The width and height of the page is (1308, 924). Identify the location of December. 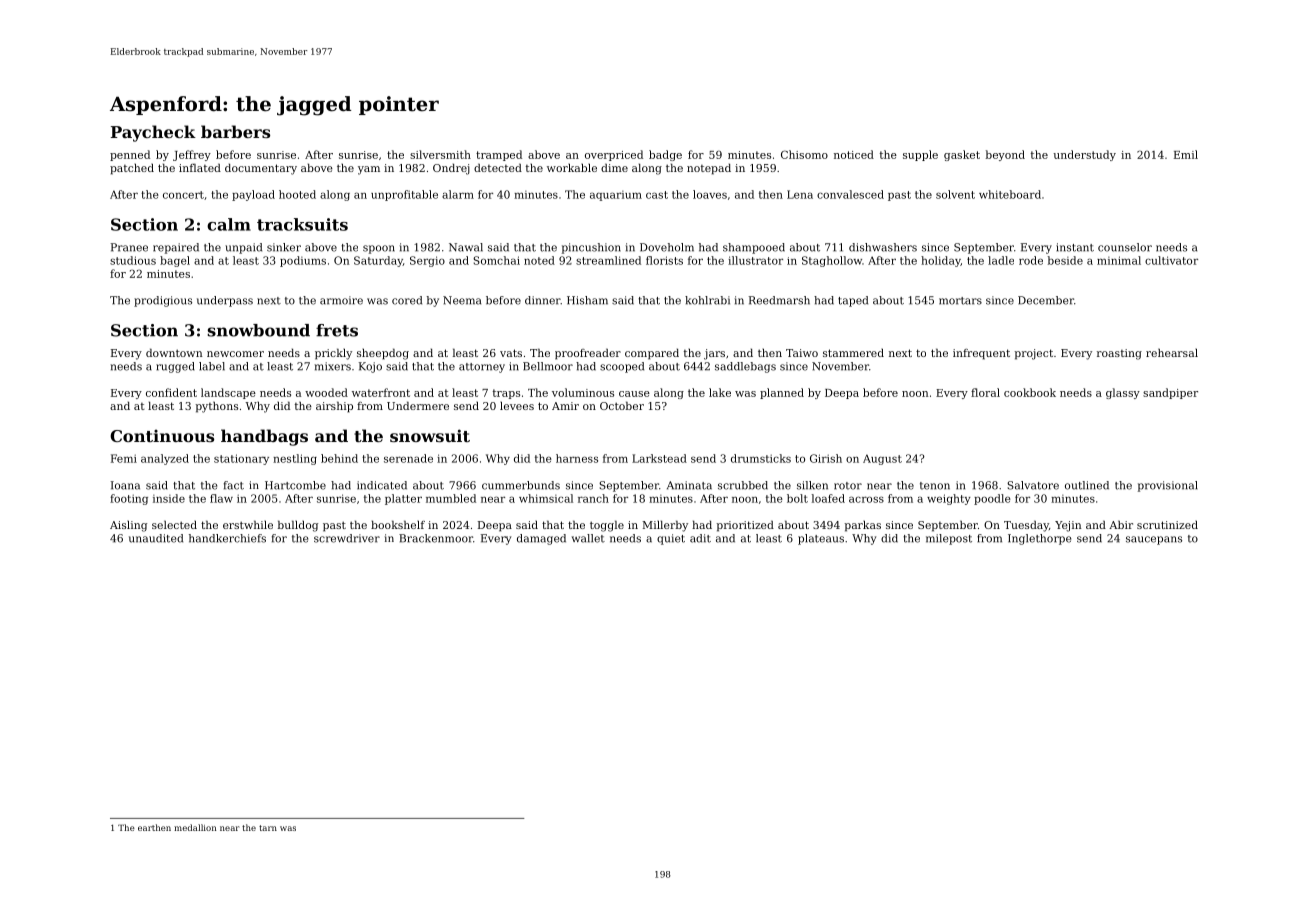
(1046, 300).
